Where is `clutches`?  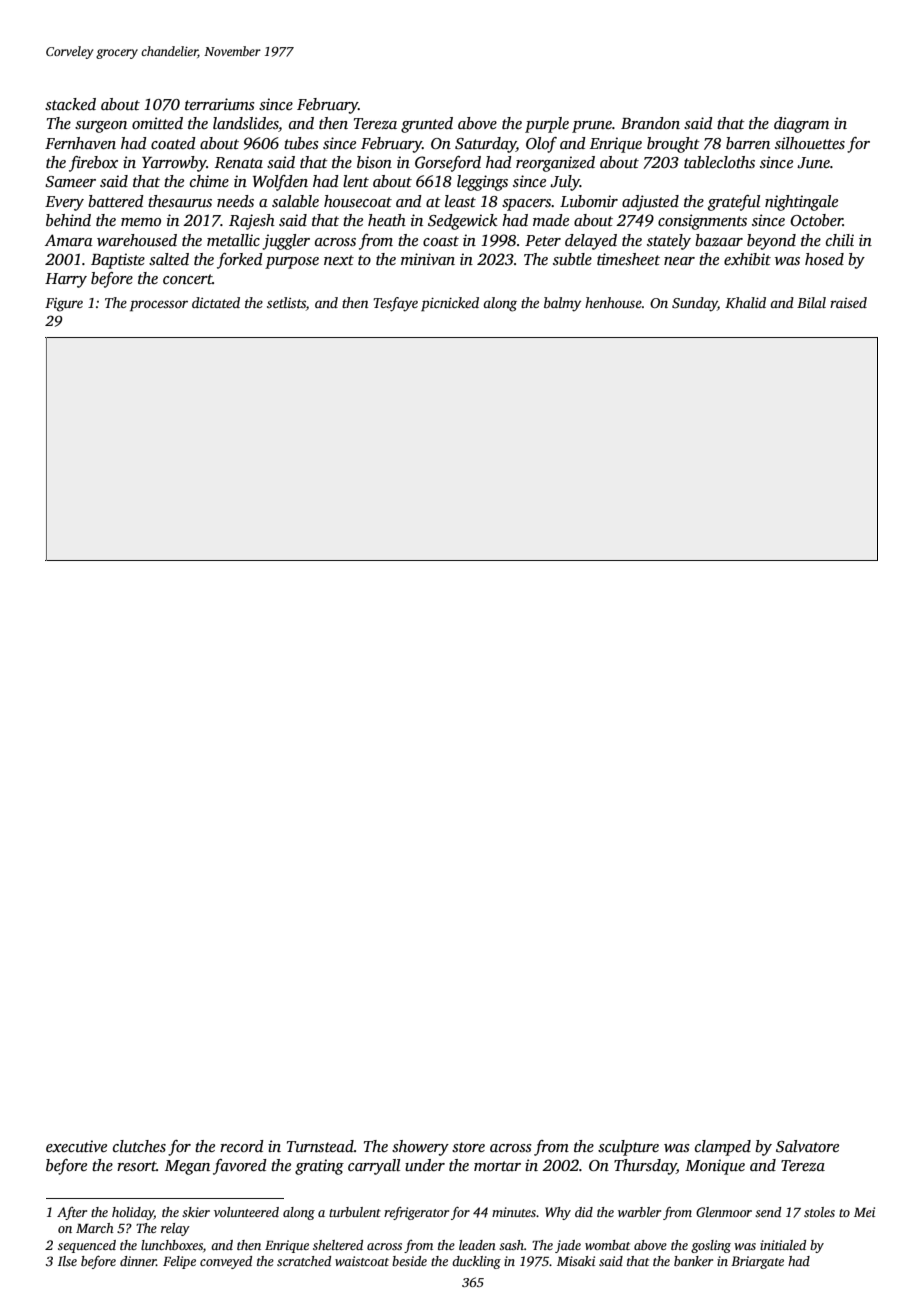
clutches is located at coordinates (139, 1146).
